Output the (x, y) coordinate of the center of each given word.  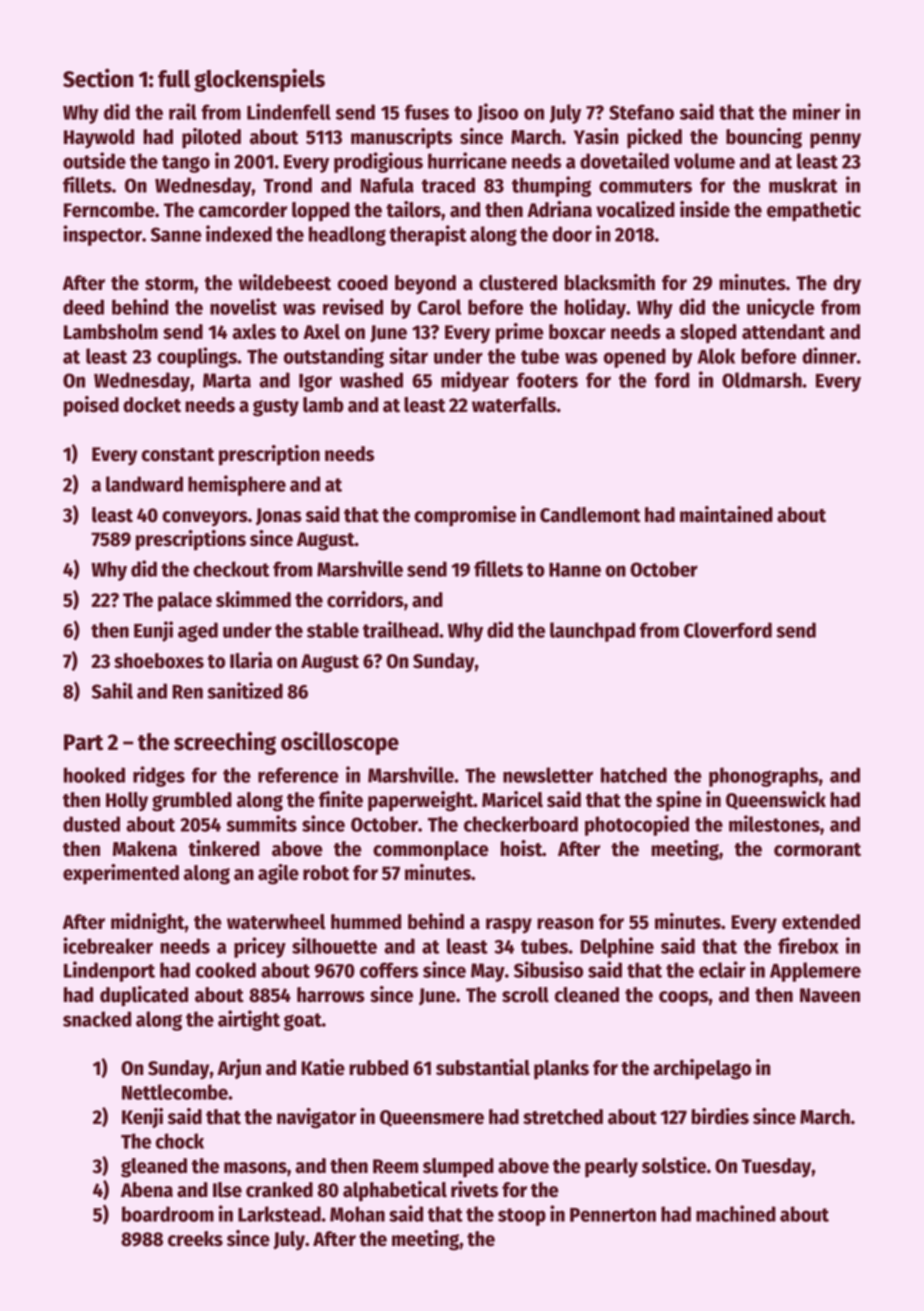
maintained (726, 514)
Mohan (357, 1214)
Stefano (641, 112)
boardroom (168, 1214)
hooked (94, 775)
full (174, 79)
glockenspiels (259, 80)
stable (333, 630)
